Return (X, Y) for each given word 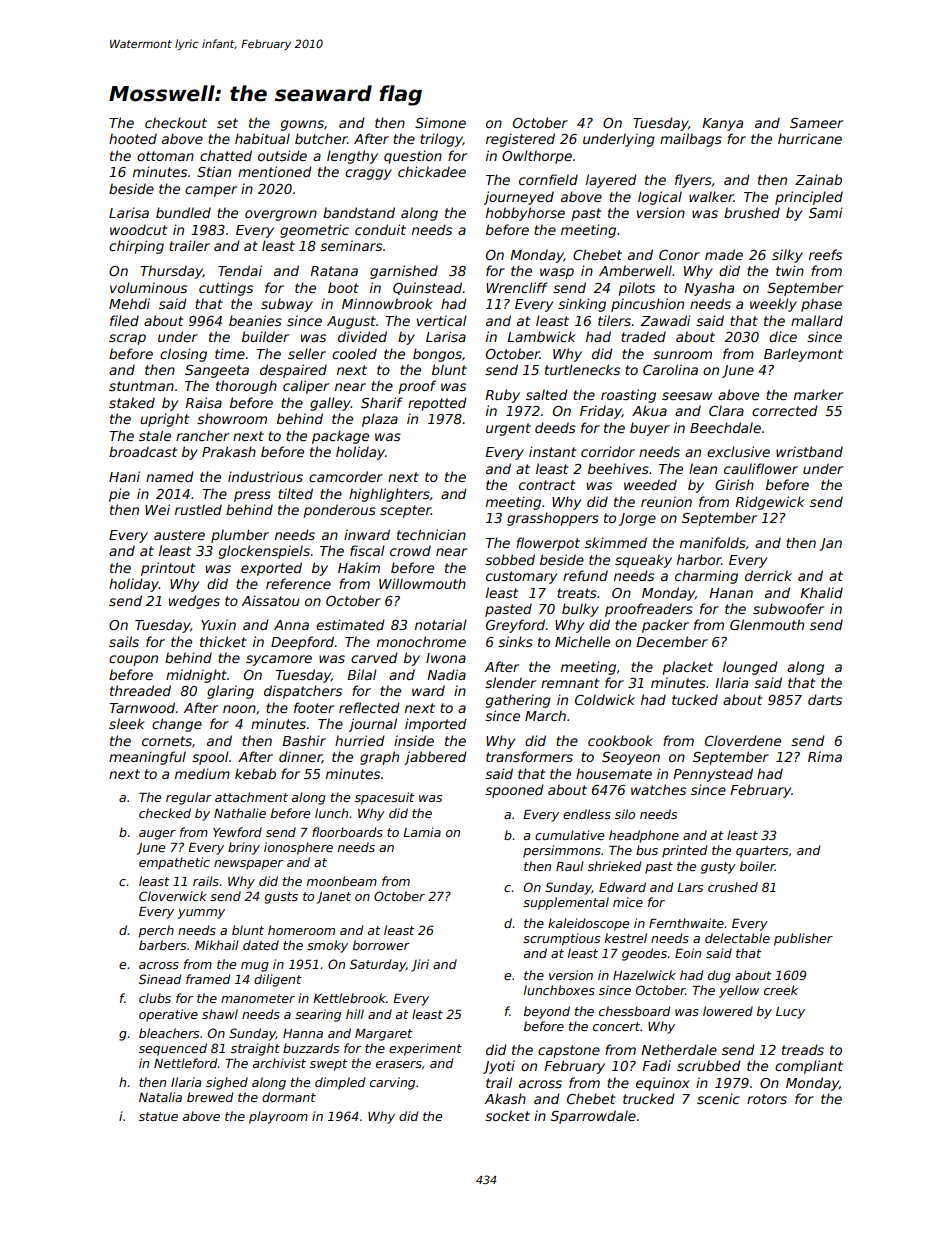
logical (660, 198)
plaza (380, 420)
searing (318, 1015)
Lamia (422, 832)
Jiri (420, 965)
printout (168, 569)
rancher (202, 435)
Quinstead (427, 288)
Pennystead (713, 775)
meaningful (147, 758)
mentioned (275, 171)
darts (825, 699)
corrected (785, 410)
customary (521, 577)
